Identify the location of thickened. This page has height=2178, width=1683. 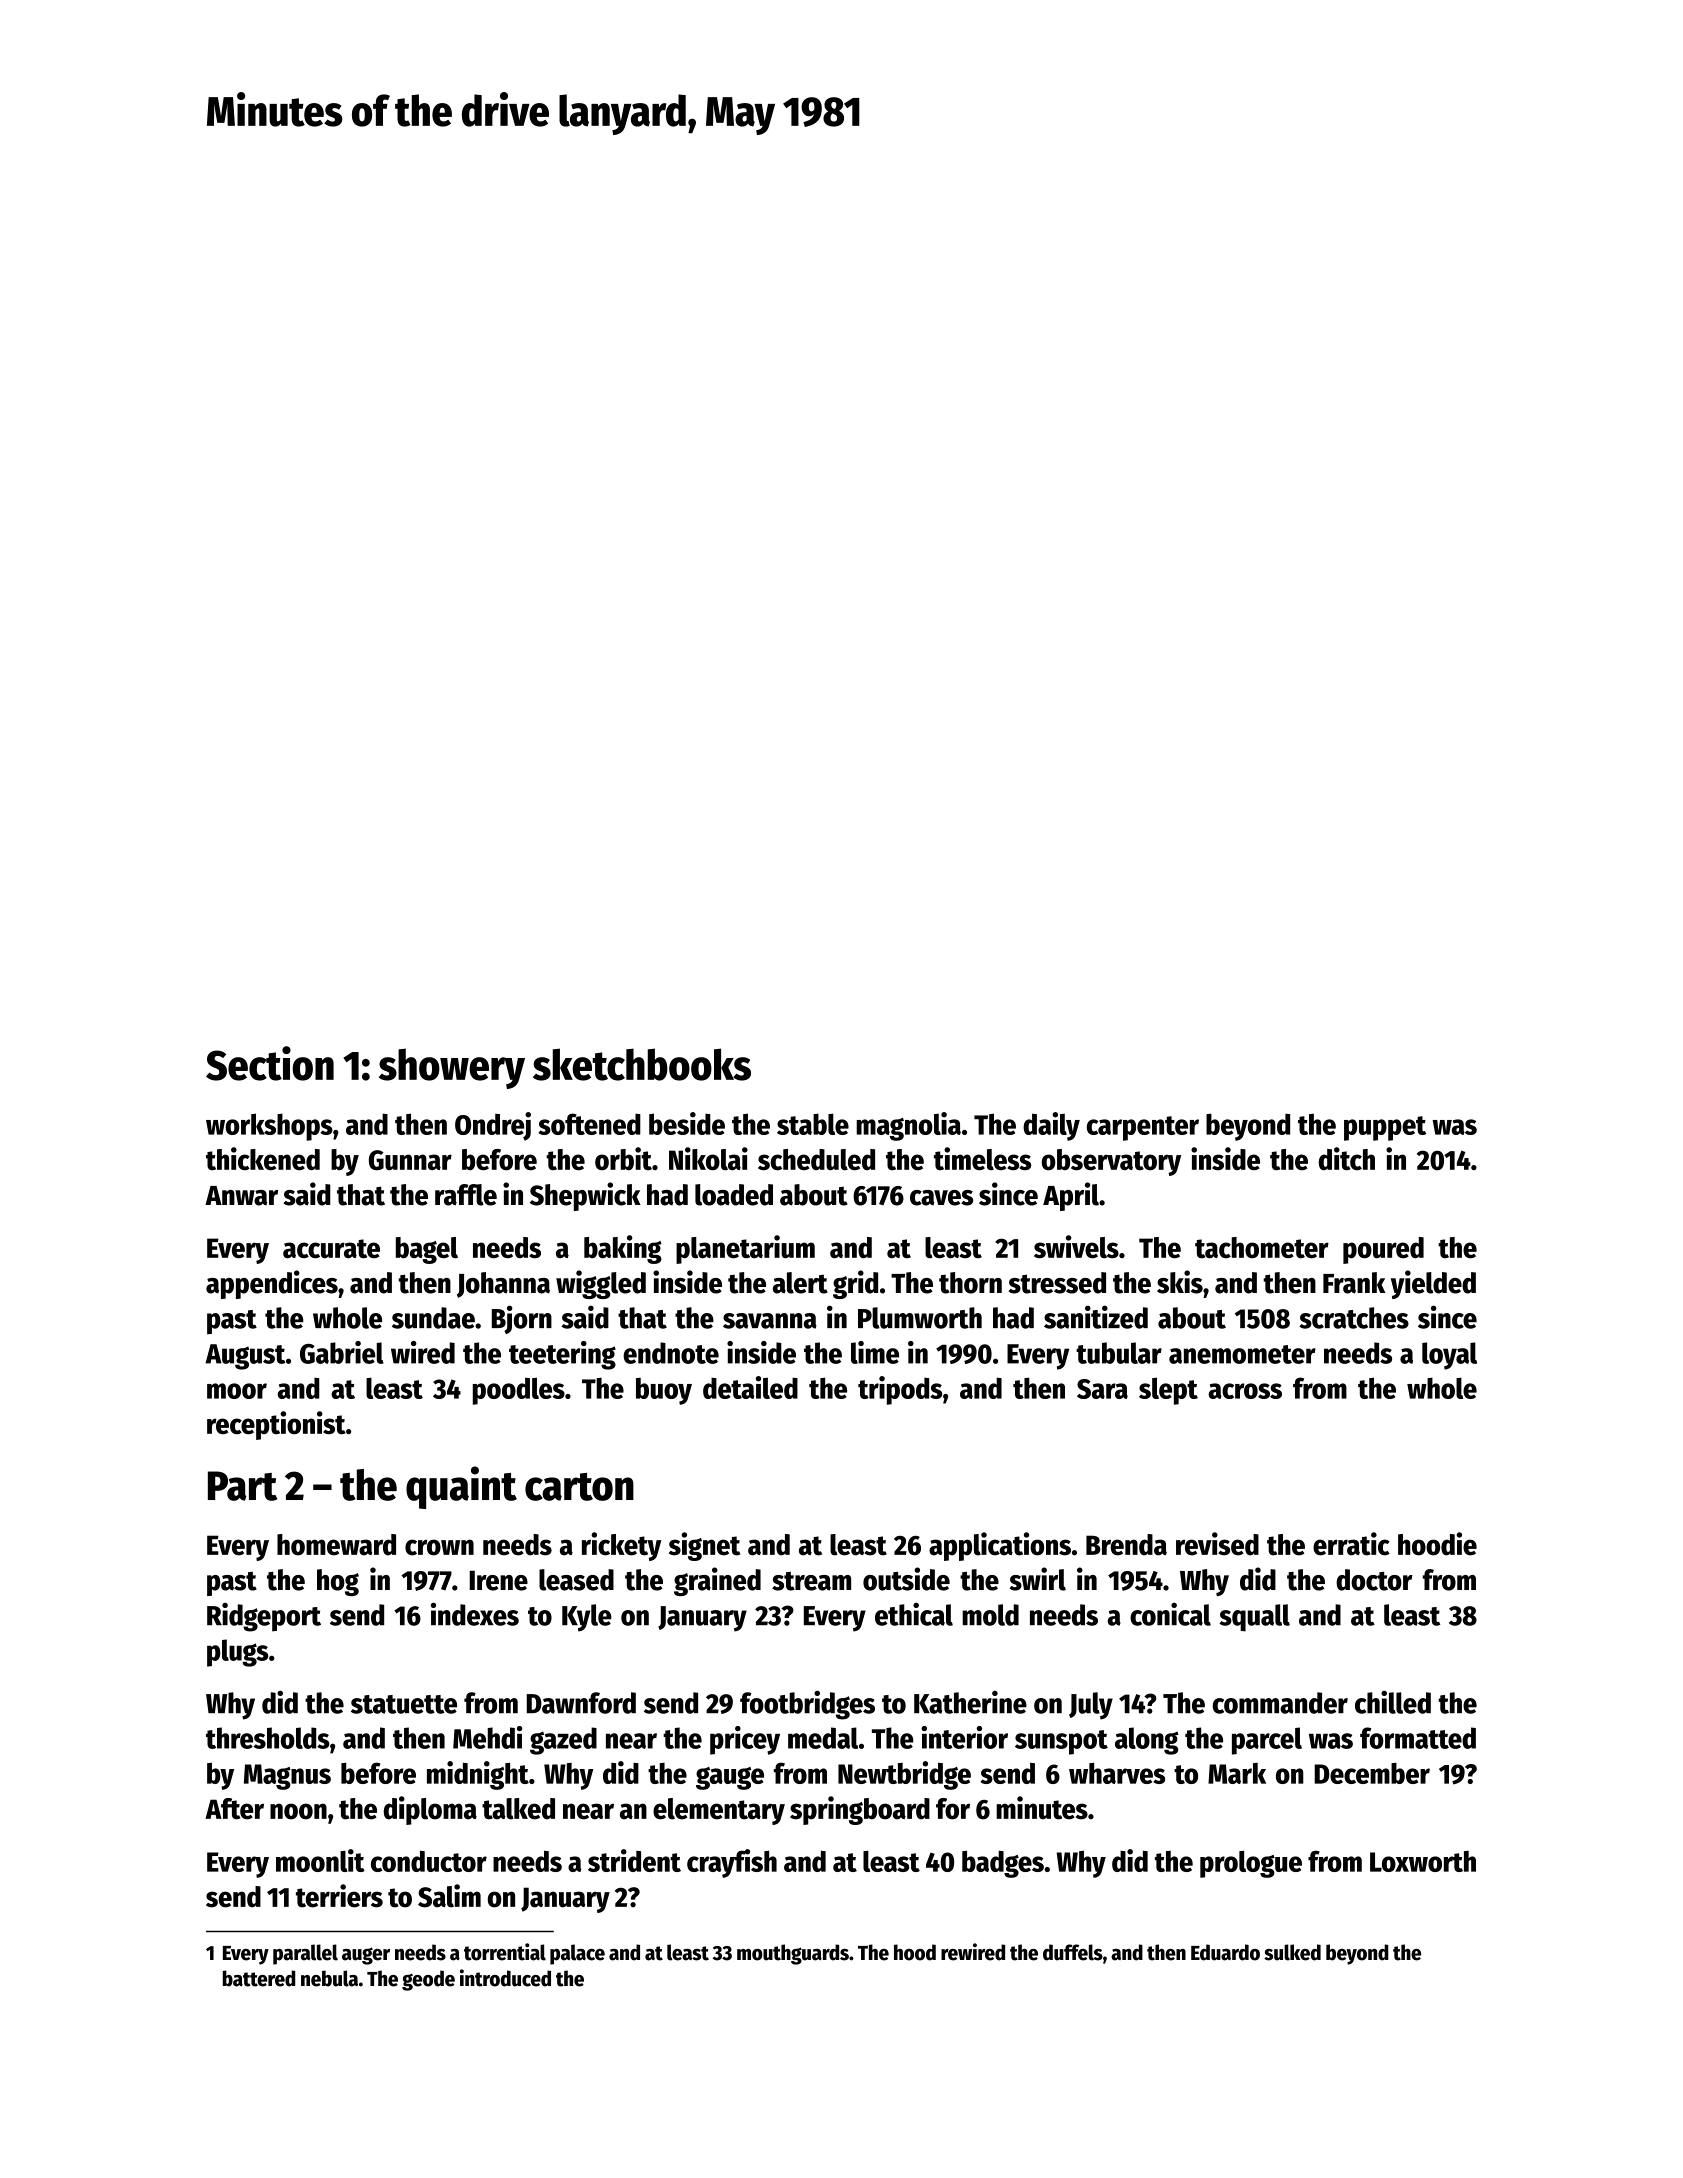
(263, 1159).
